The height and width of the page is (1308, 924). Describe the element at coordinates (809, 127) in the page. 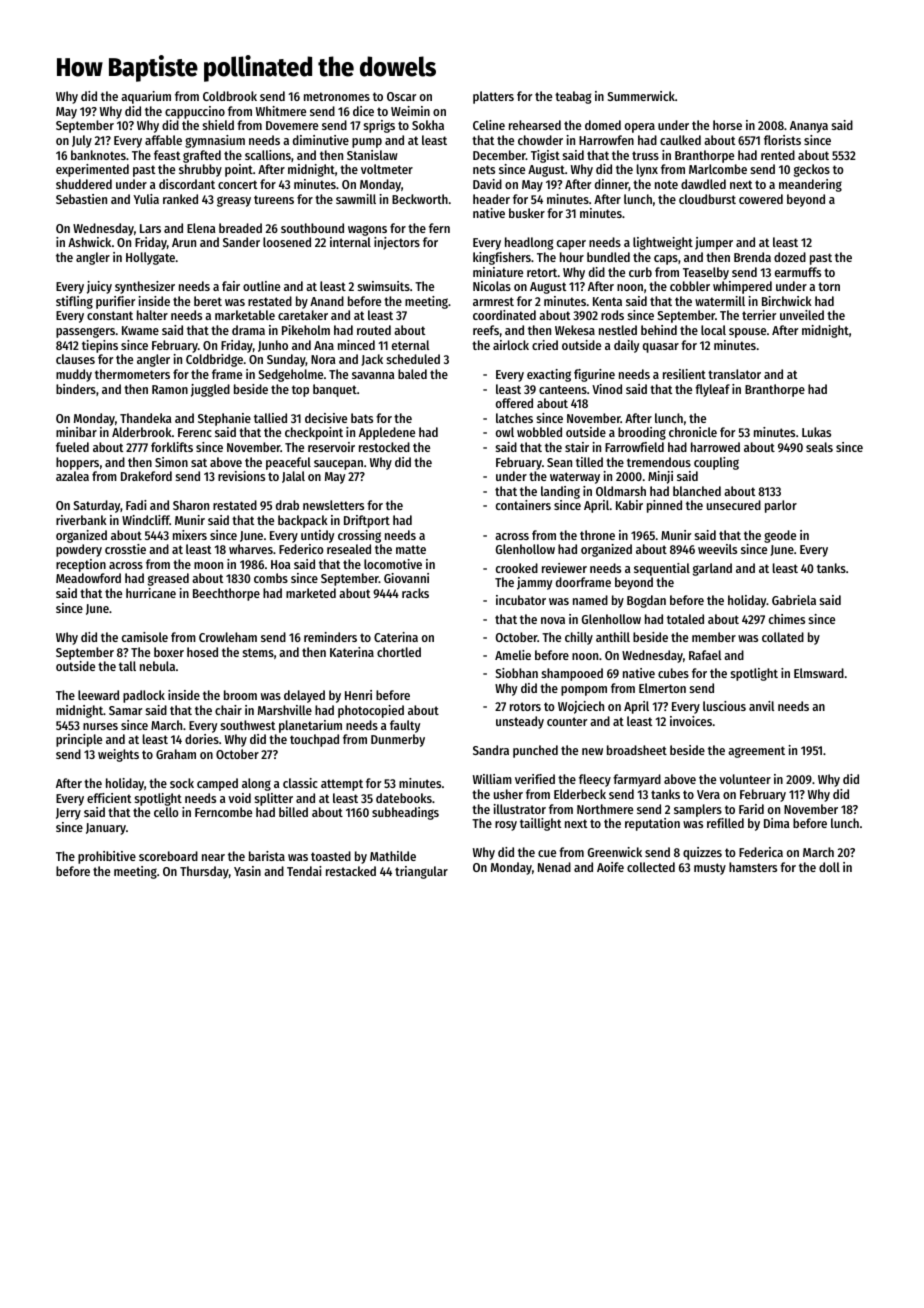

I see `Ananya` at that location.
